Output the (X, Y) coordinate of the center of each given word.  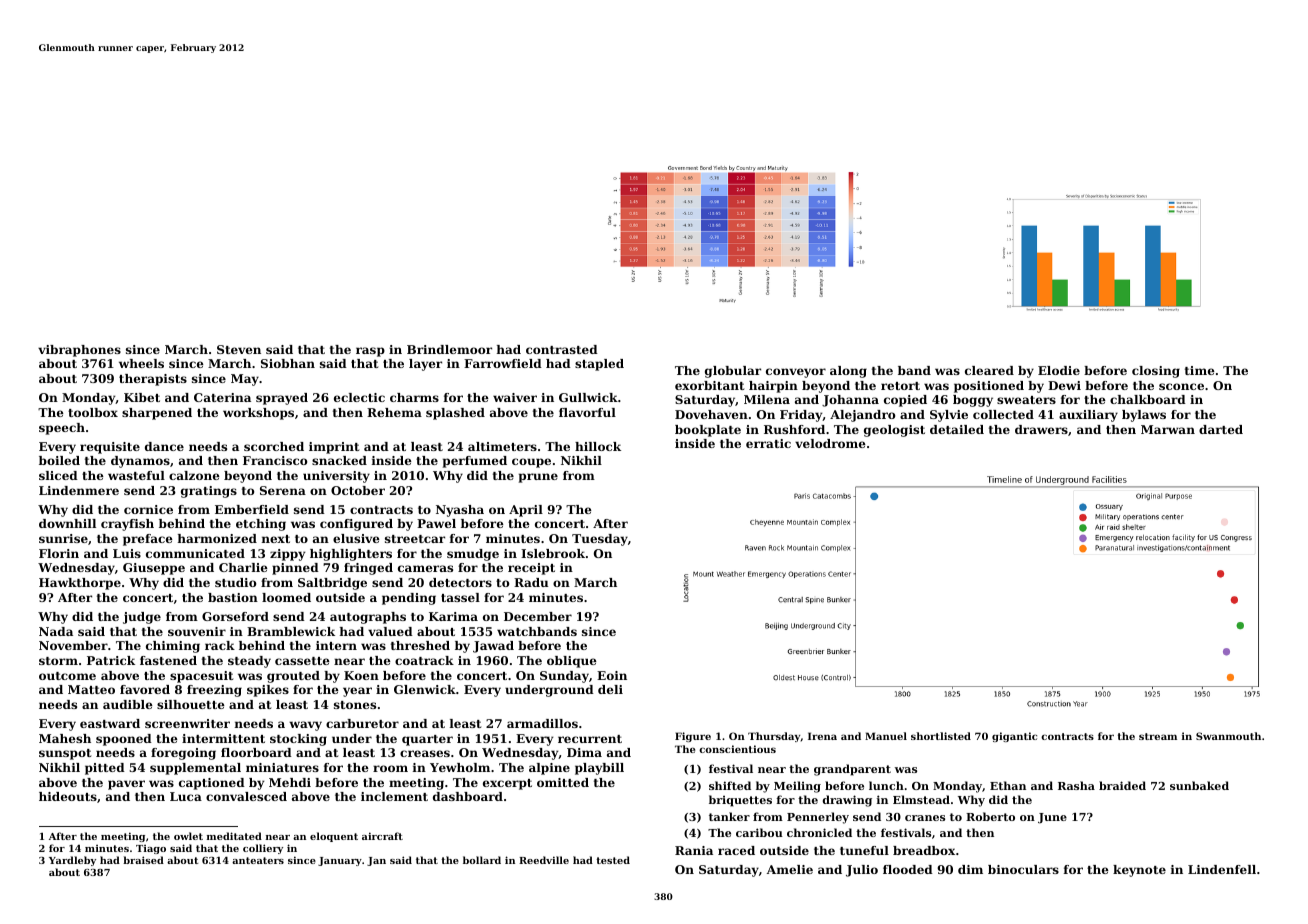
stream (1158, 736)
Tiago (151, 849)
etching (261, 525)
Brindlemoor (449, 349)
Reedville (544, 860)
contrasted (562, 349)
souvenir (197, 631)
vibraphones (79, 351)
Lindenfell (1222, 869)
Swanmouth (1228, 736)
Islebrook (553, 553)
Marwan (1168, 429)
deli (610, 689)
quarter (427, 740)
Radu (531, 582)
